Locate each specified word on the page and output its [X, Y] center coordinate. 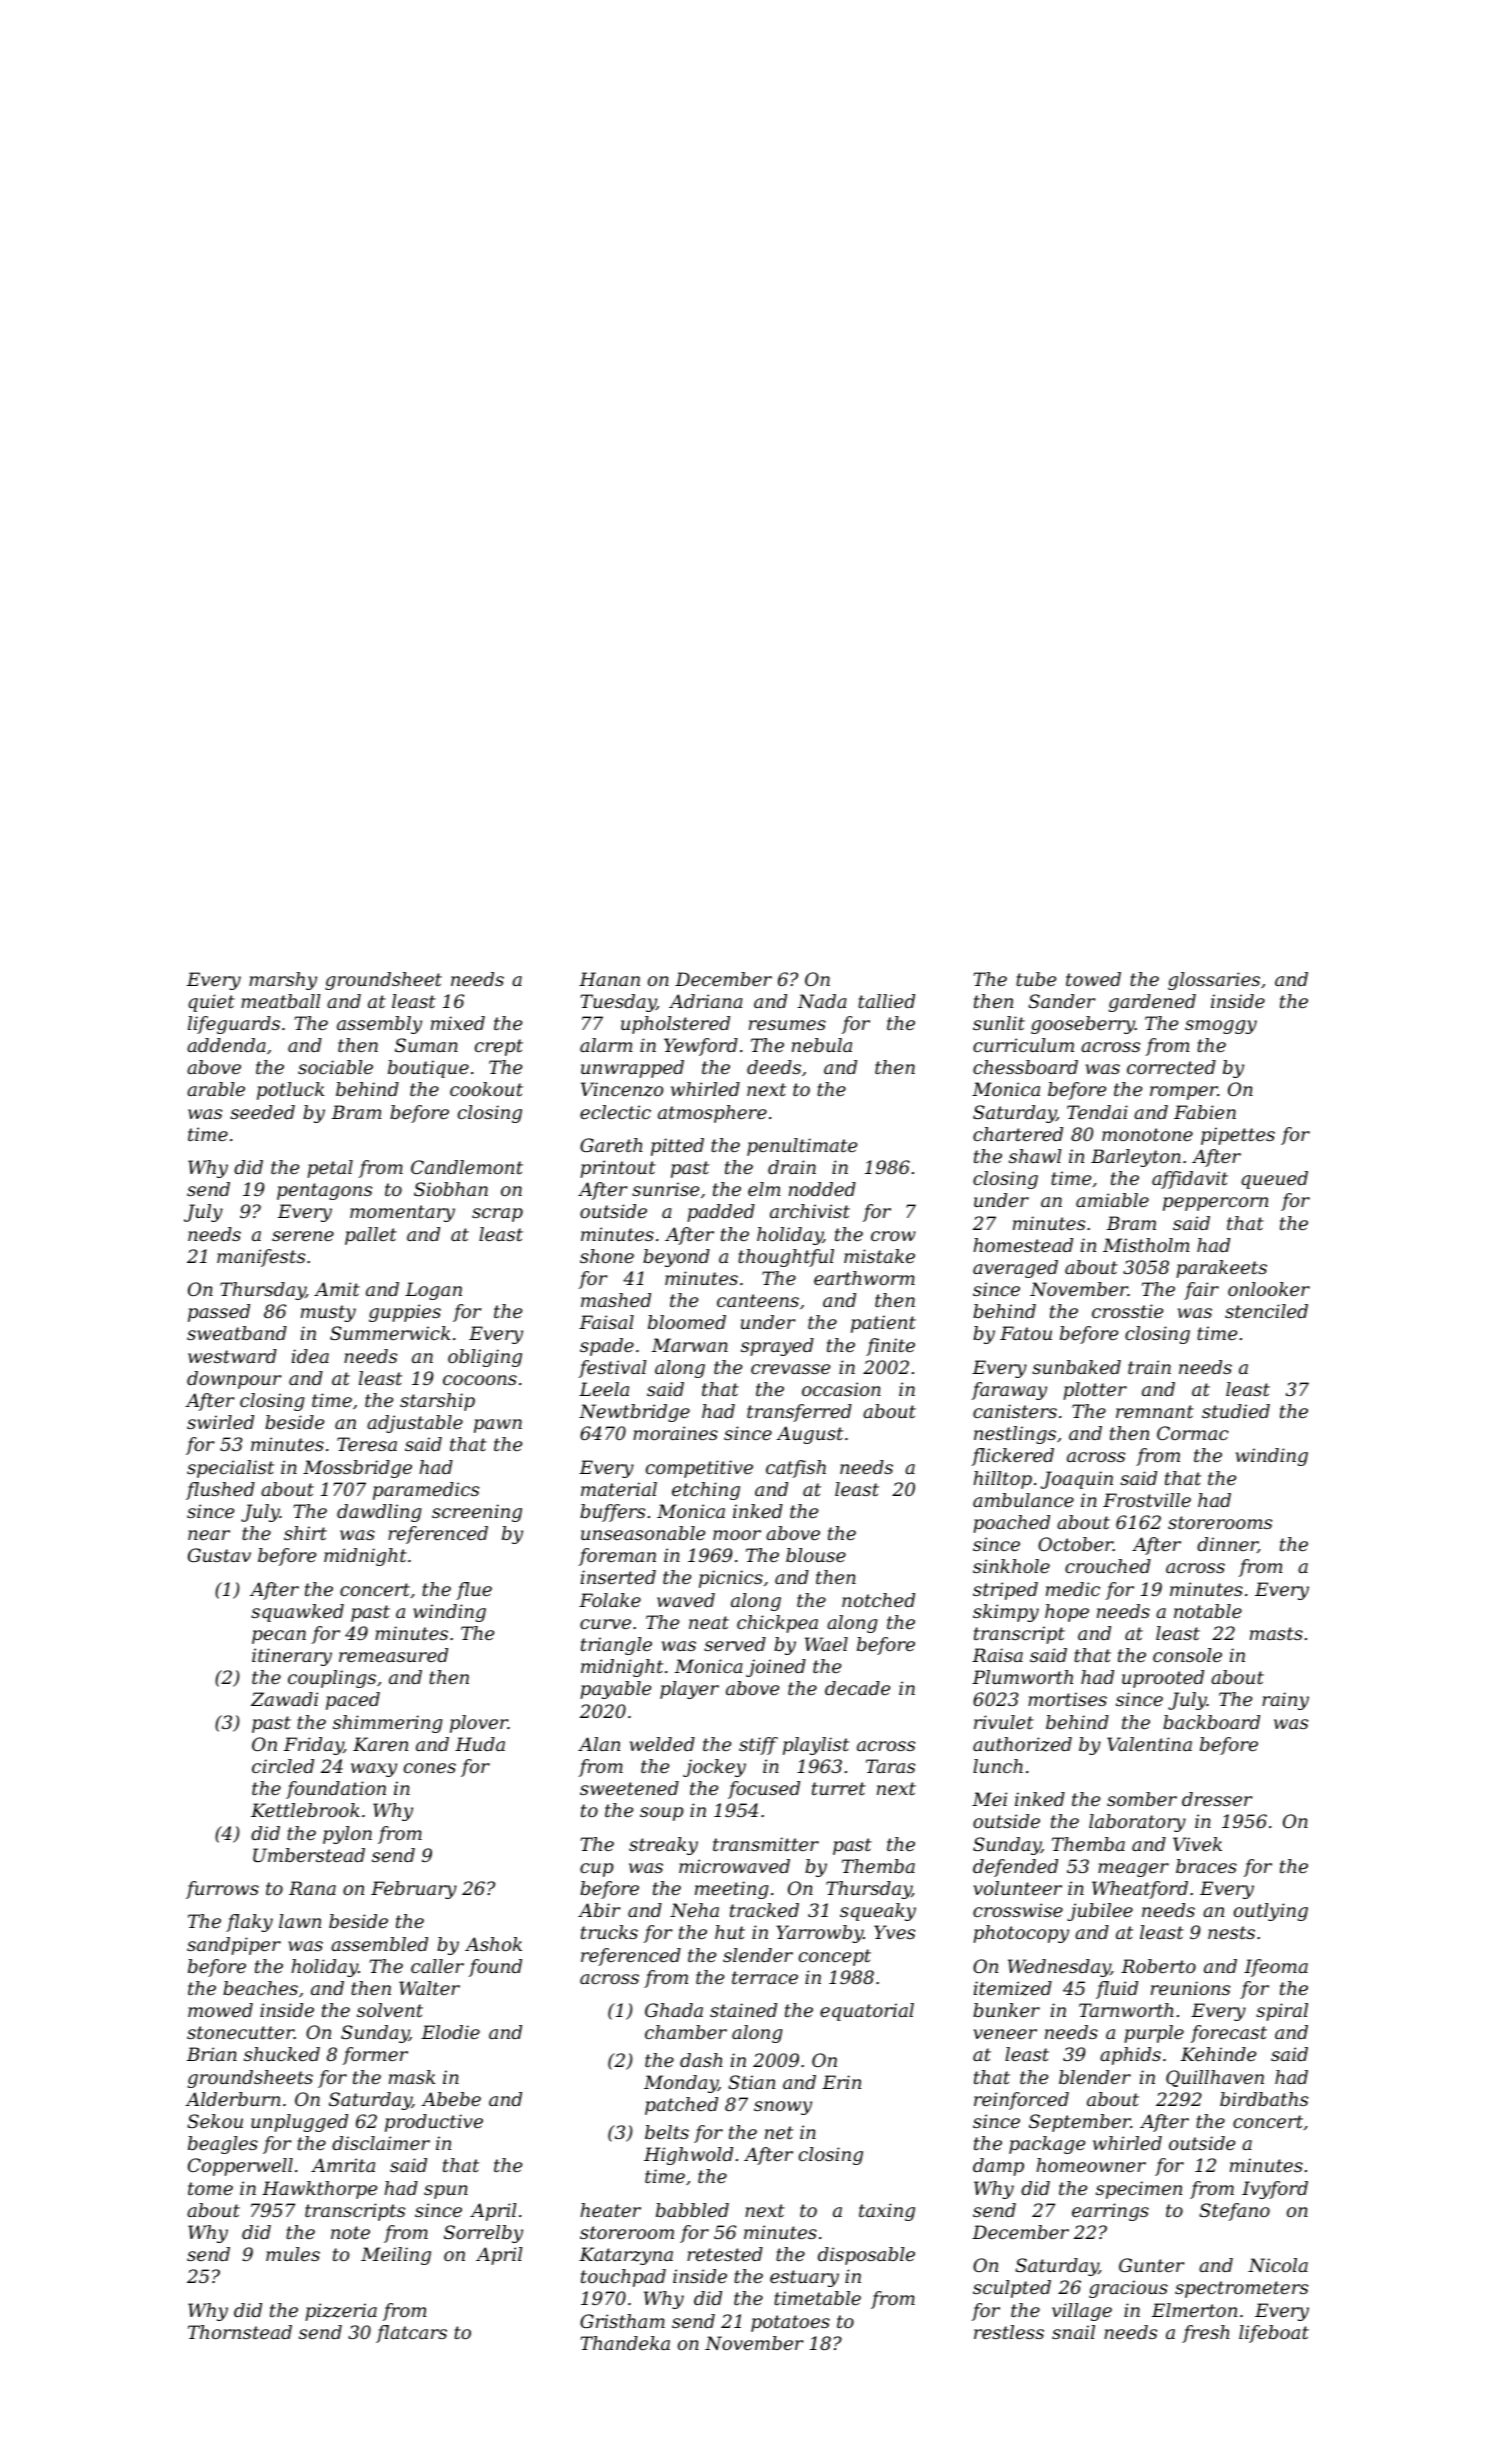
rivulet [1004, 1722]
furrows [222, 1890]
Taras [890, 1766]
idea [310, 1356]
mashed [616, 1300]
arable [216, 1089]
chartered [1018, 1134]
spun [446, 2192]
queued [1274, 1180]
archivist [810, 1211]
